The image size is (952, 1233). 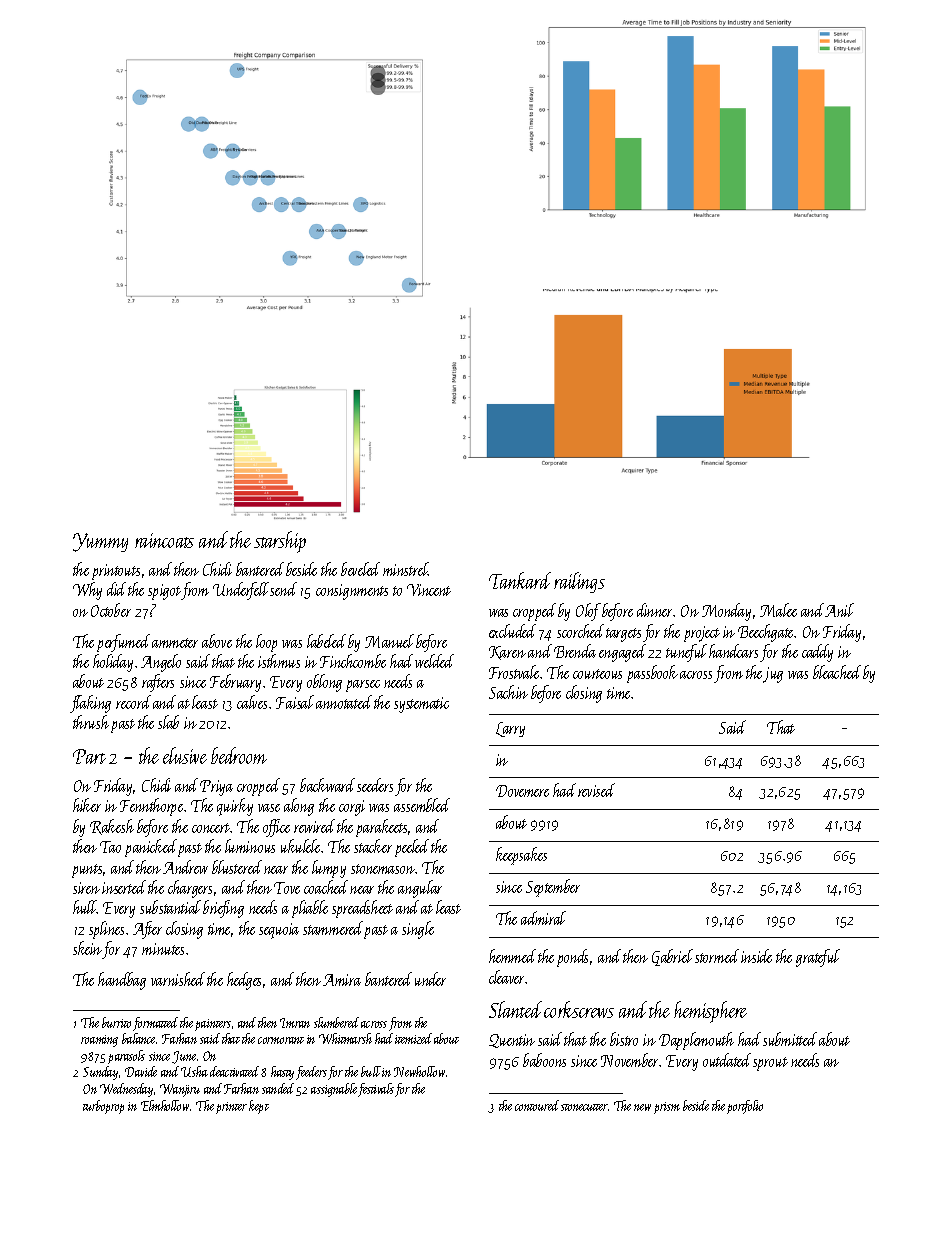 What do you see at coordinates (239, 755) in the screenshot?
I see `bedroom` at bounding box center [239, 755].
